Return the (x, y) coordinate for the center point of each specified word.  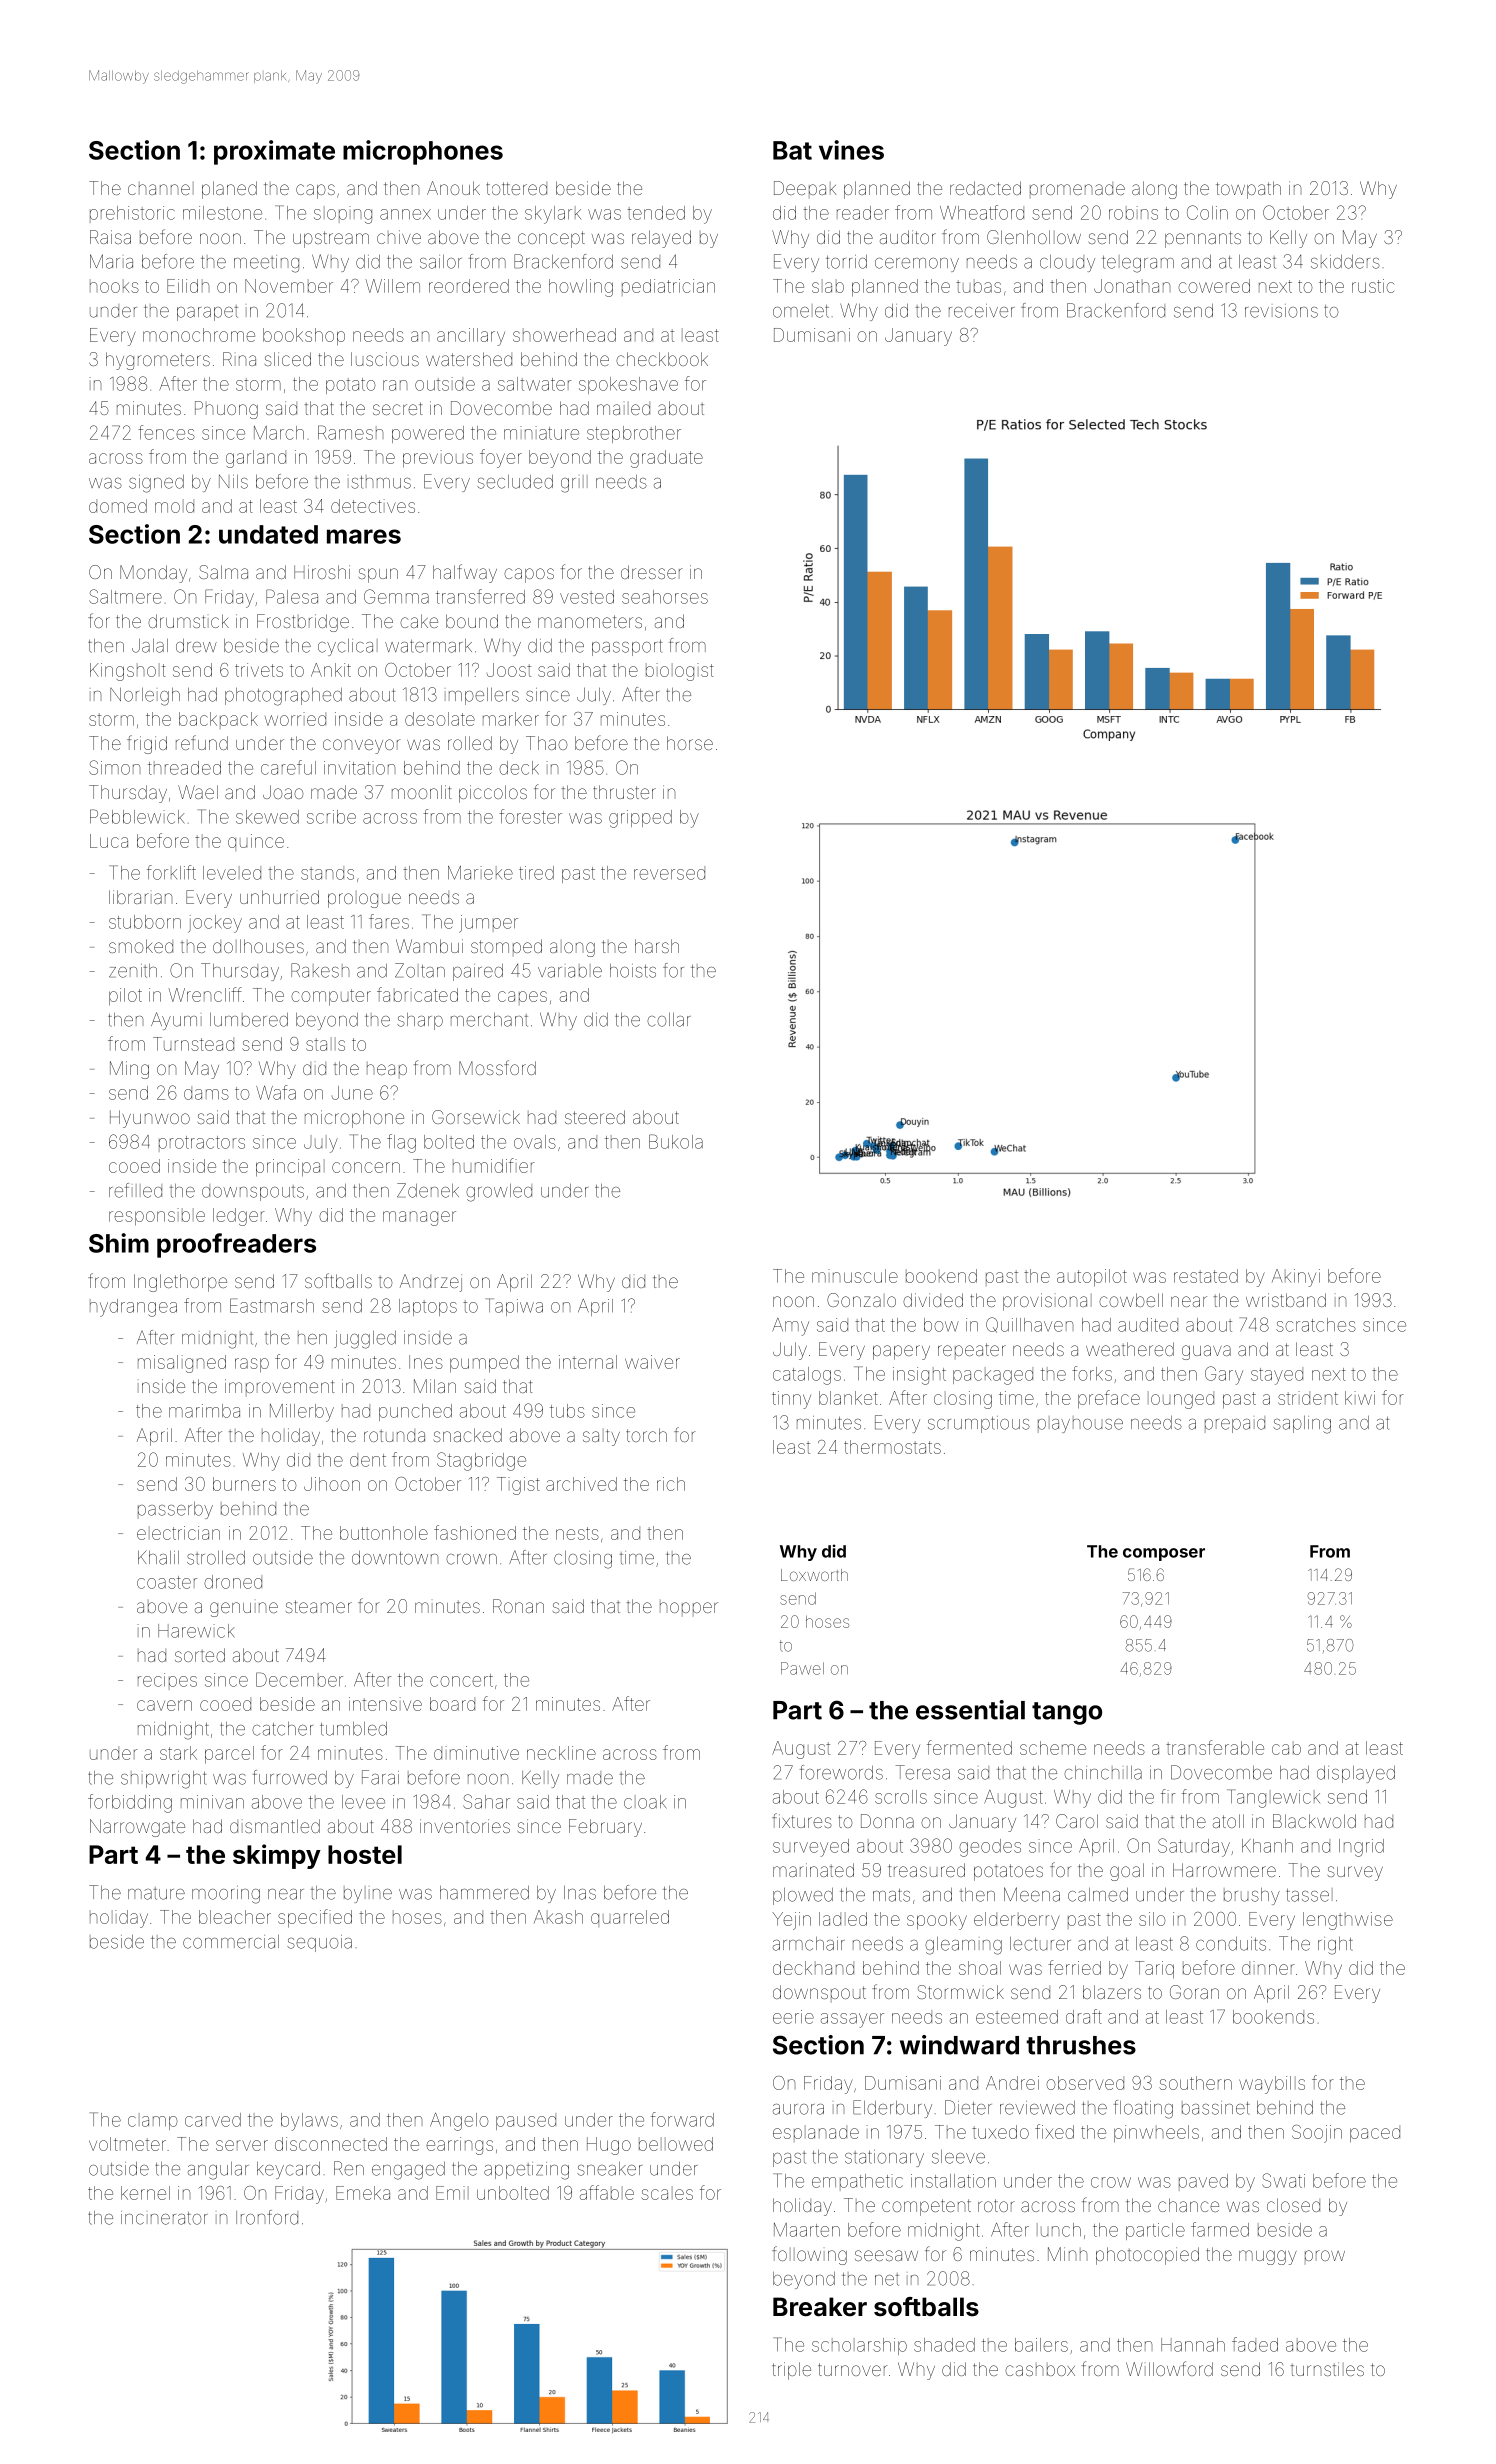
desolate (440, 719)
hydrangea (133, 1308)
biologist (680, 672)
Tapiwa (514, 1307)
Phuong (226, 410)
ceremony (917, 265)
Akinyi (1296, 1278)
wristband (1286, 1300)
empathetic (857, 2182)
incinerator (164, 2218)
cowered (1214, 286)
